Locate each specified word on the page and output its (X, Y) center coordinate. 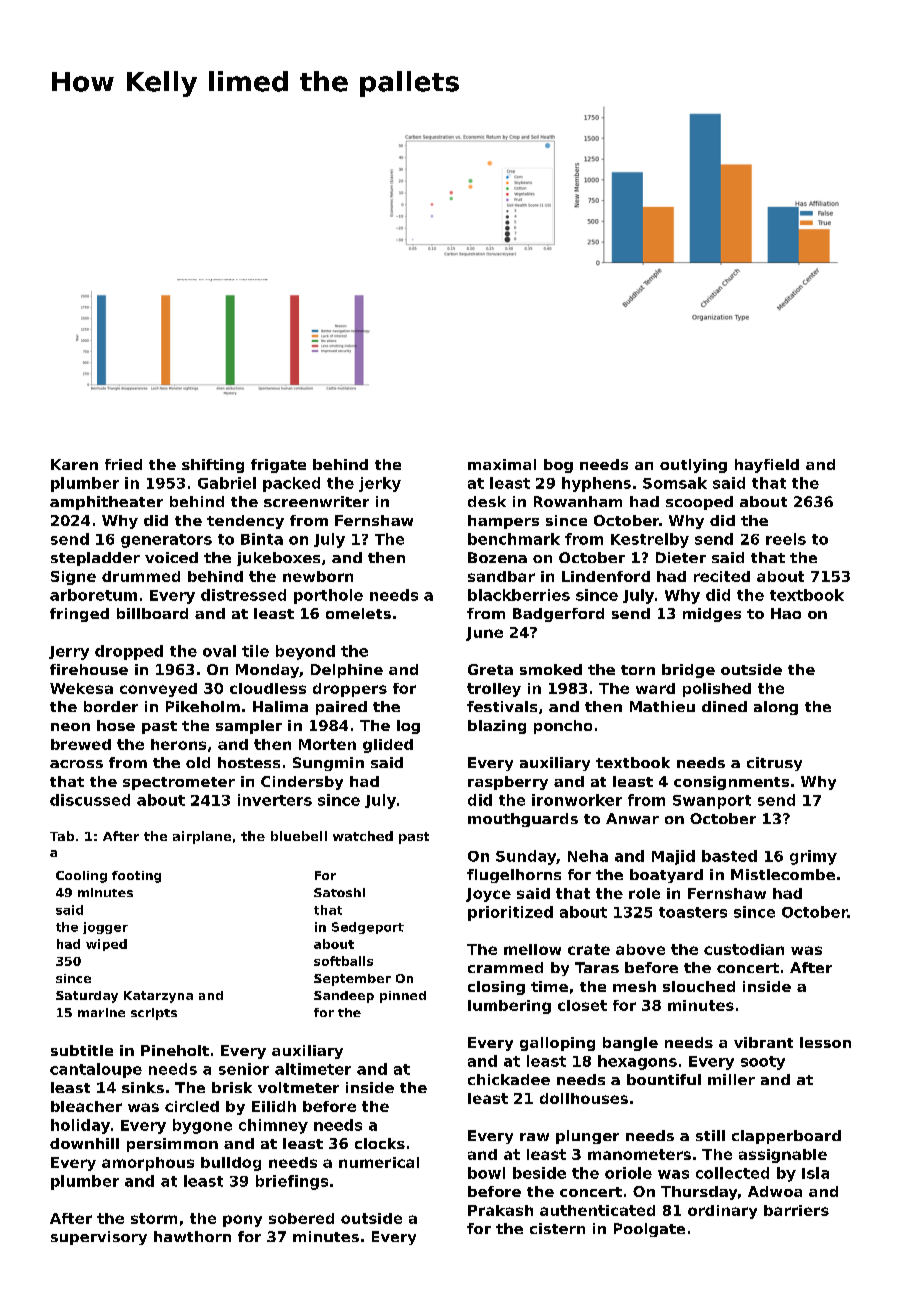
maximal (502, 464)
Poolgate (649, 1230)
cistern (557, 1228)
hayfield (767, 466)
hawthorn (192, 1236)
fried (123, 464)
